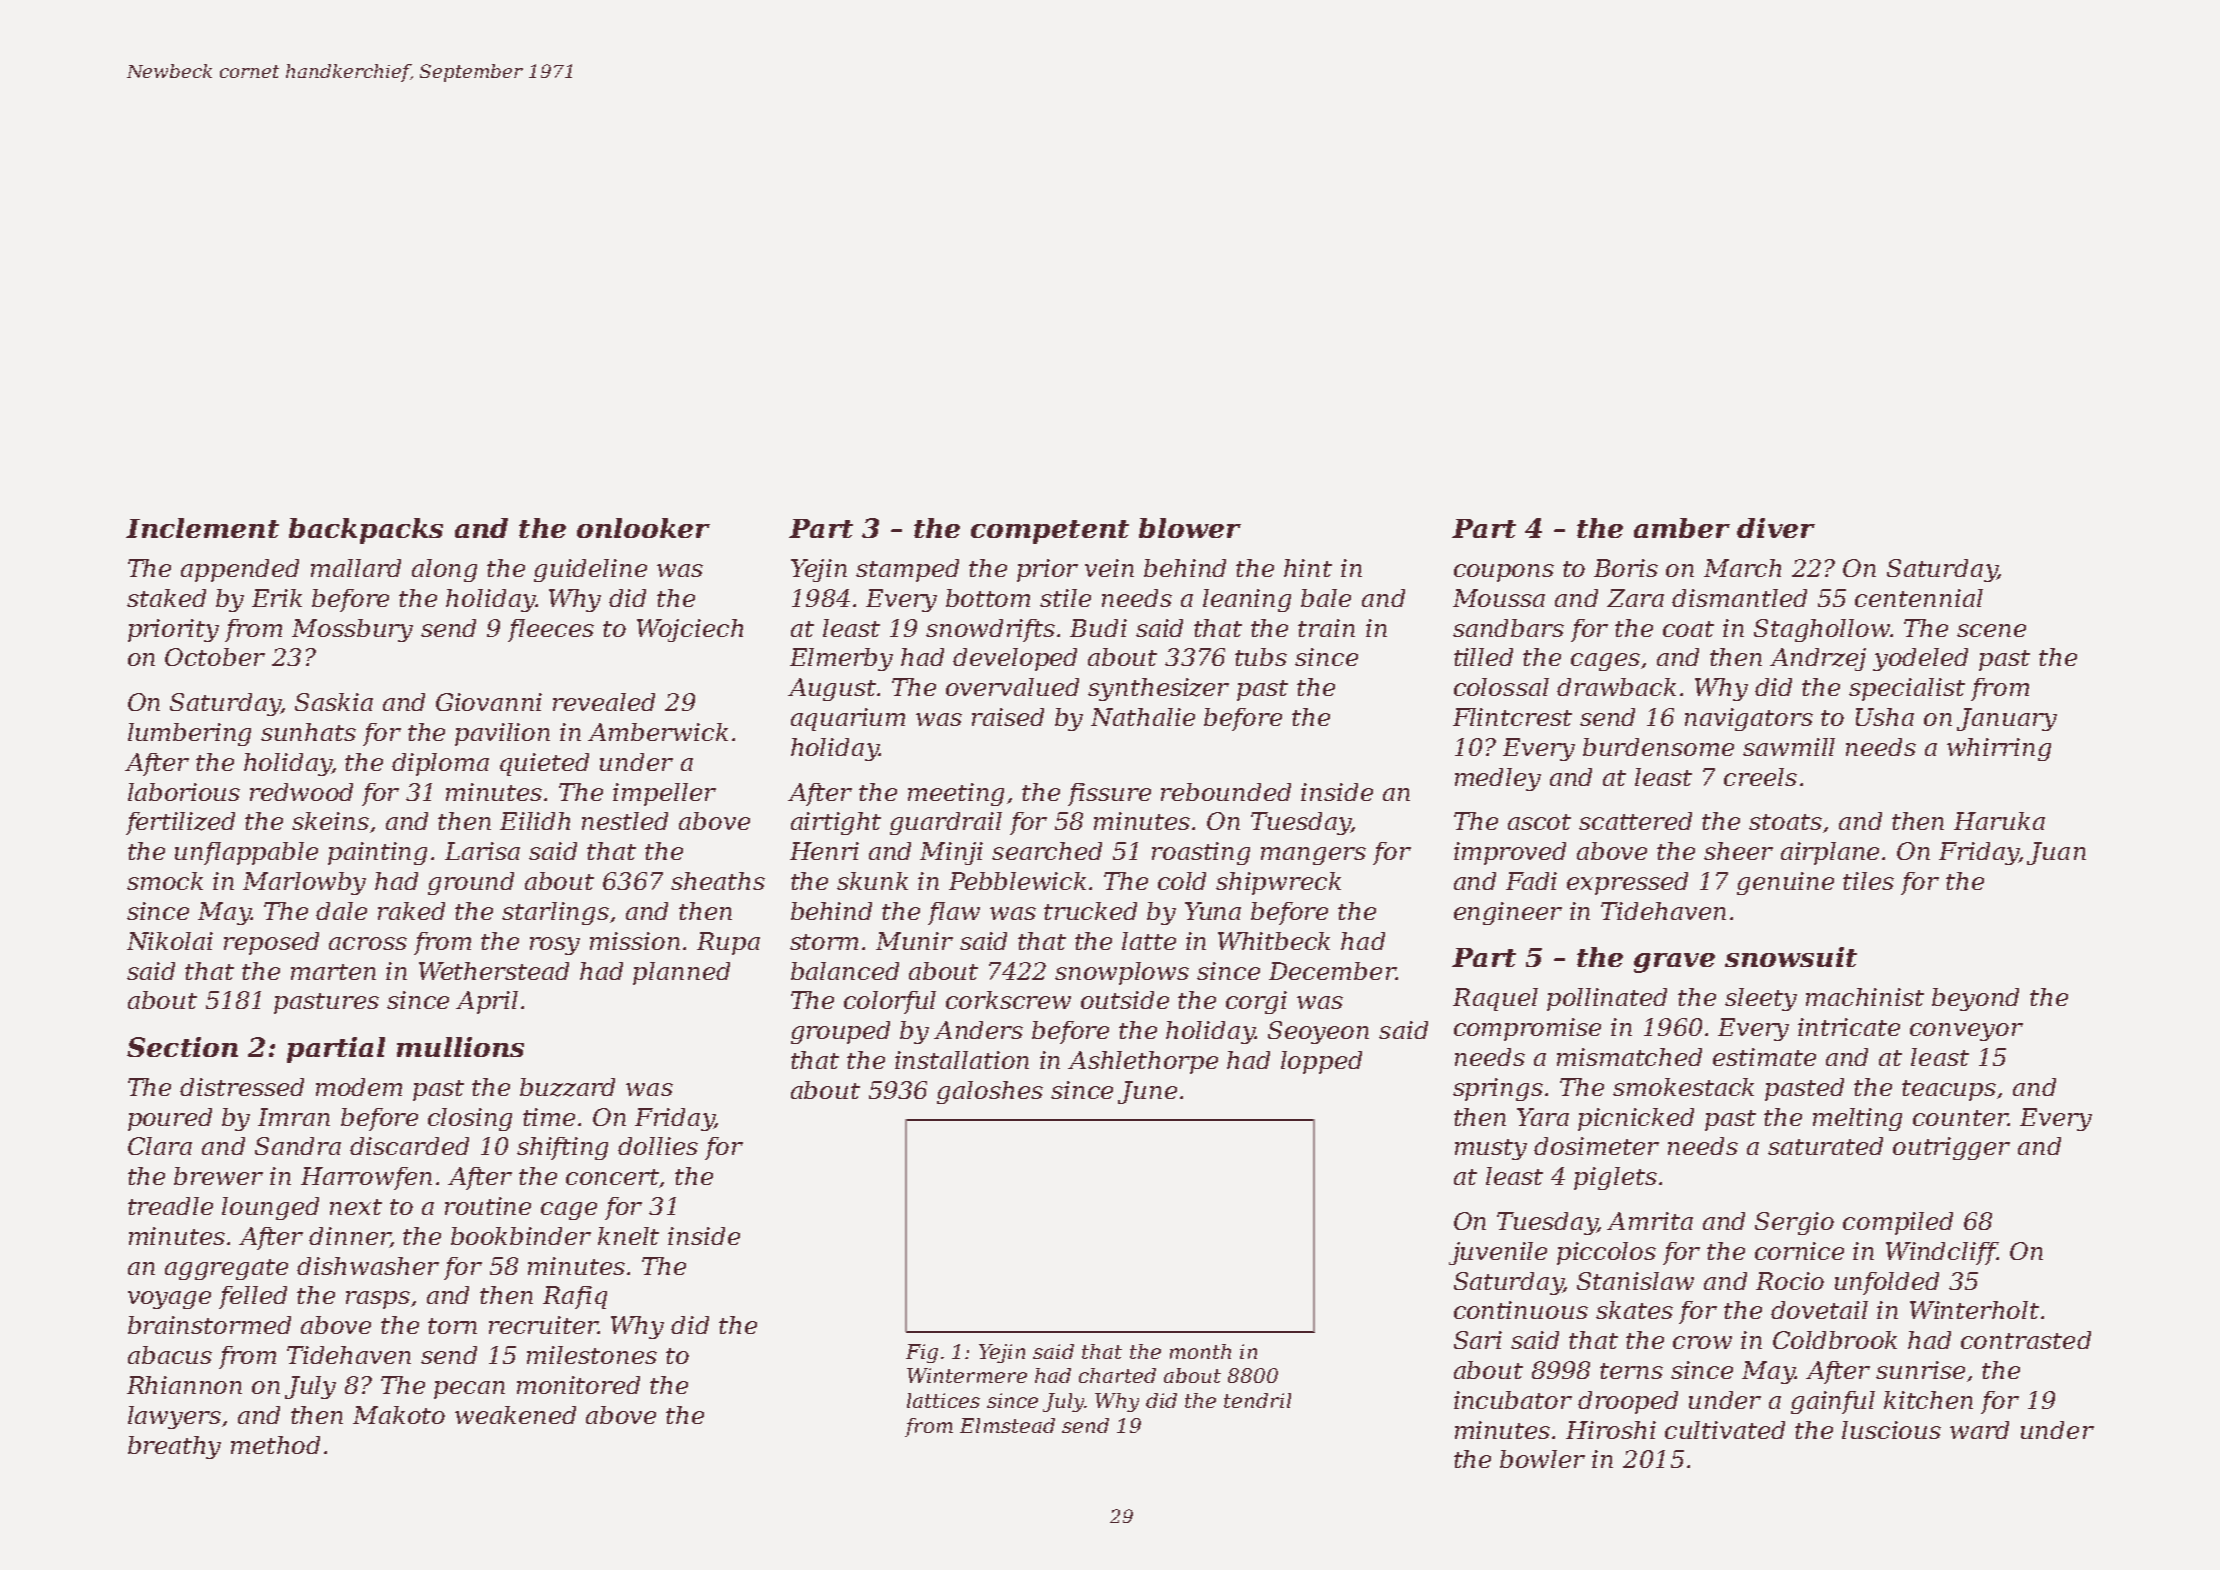 The height and width of the screenshot is (1570, 2220). What do you see at coordinates (1117, 1375) in the screenshot?
I see `charted` at bounding box center [1117, 1375].
